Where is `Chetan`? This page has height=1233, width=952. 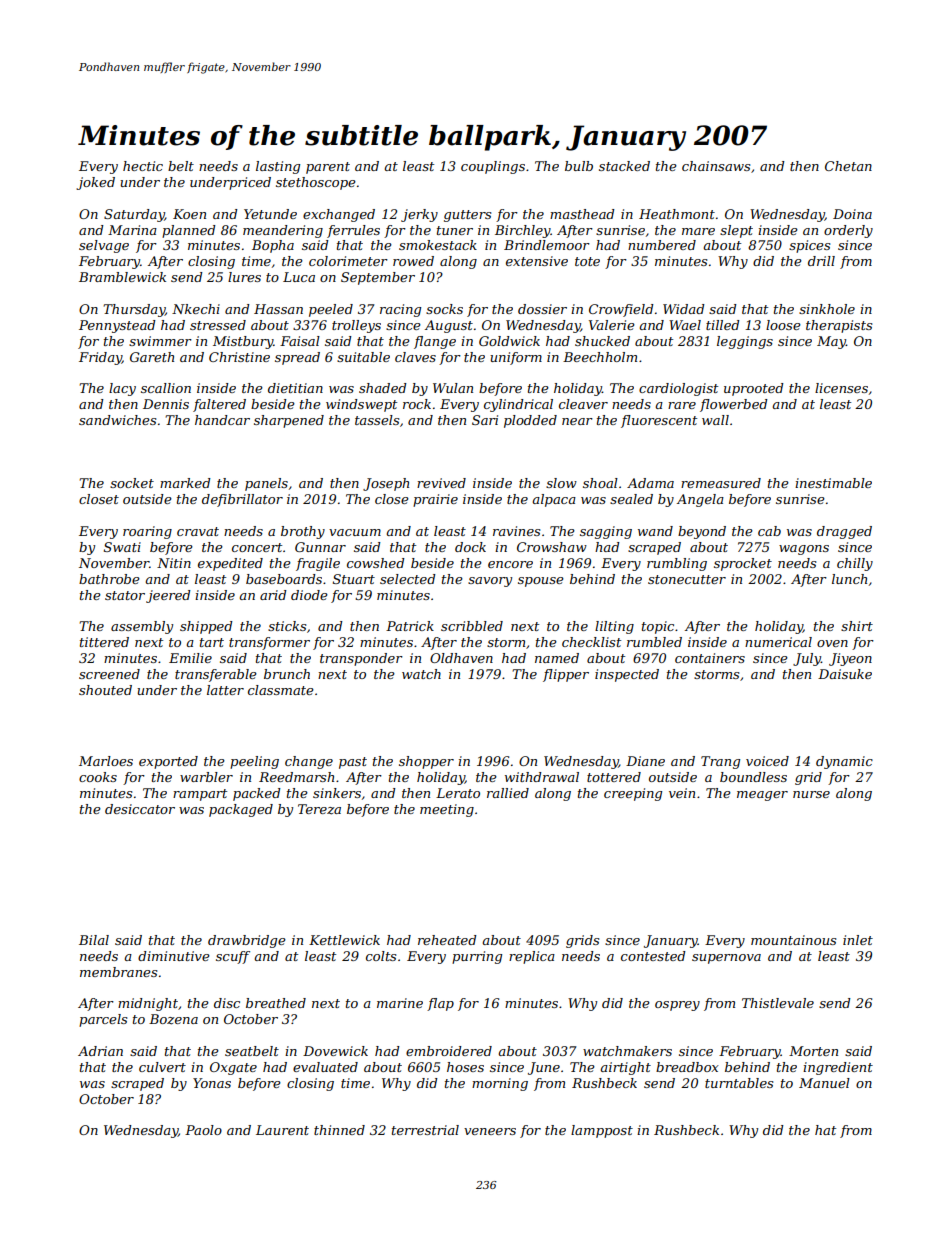
Chetan is located at coordinates (848, 166).
